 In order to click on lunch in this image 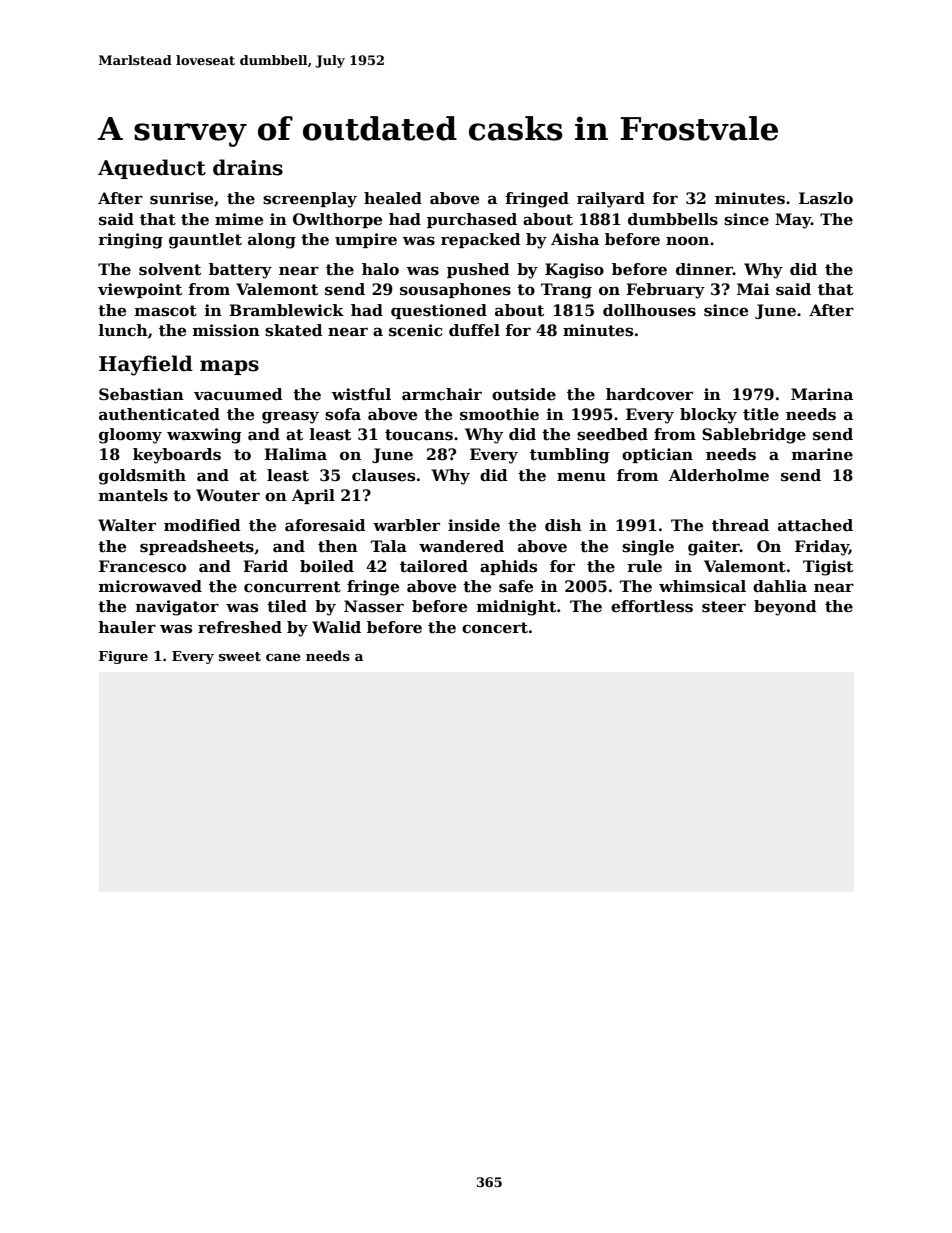, I will do `click(123, 330)`.
